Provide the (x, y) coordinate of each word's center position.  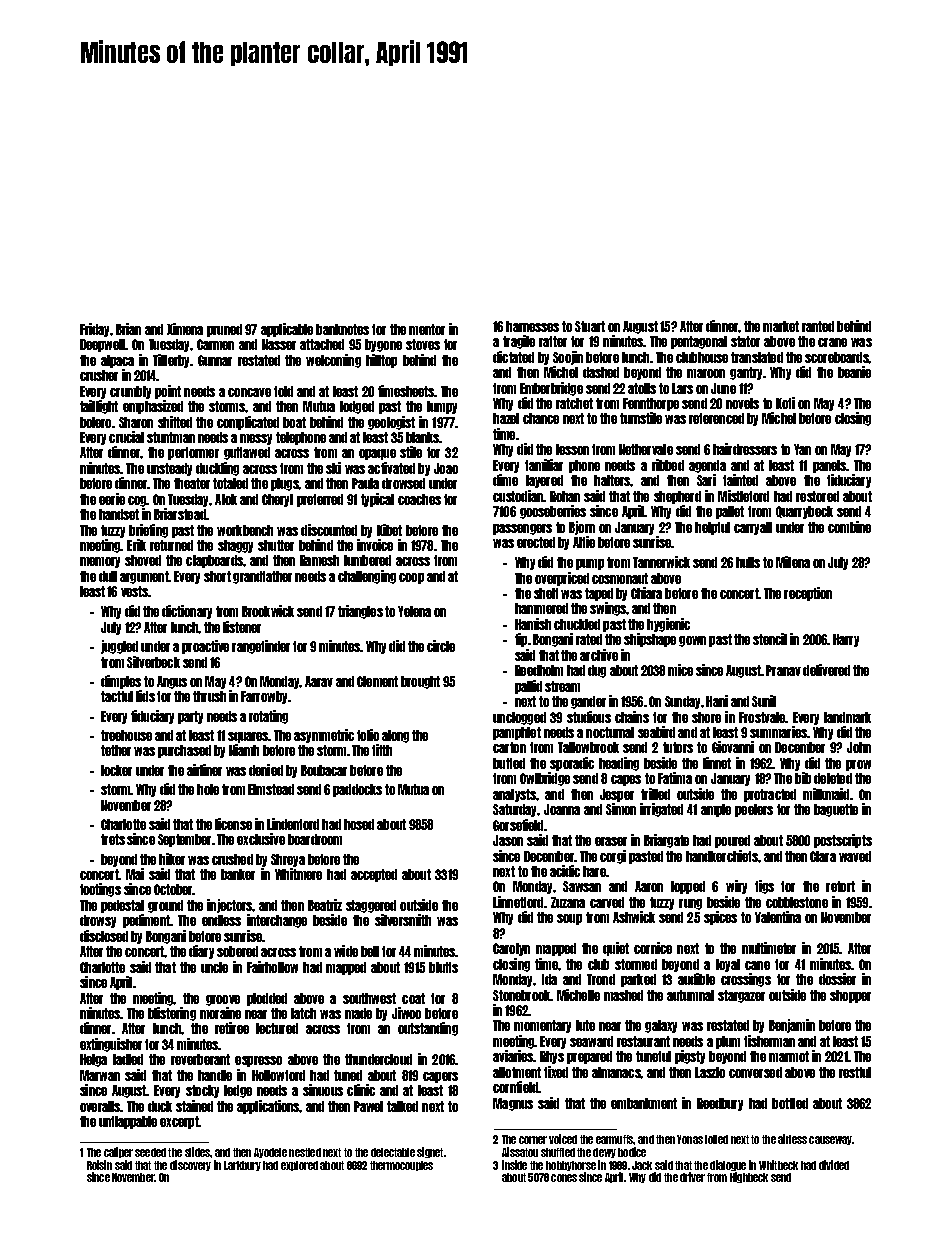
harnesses (532, 326)
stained (194, 1106)
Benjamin (792, 1026)
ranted (818, 326)
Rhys (552, 1057)
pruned (224, 330)
